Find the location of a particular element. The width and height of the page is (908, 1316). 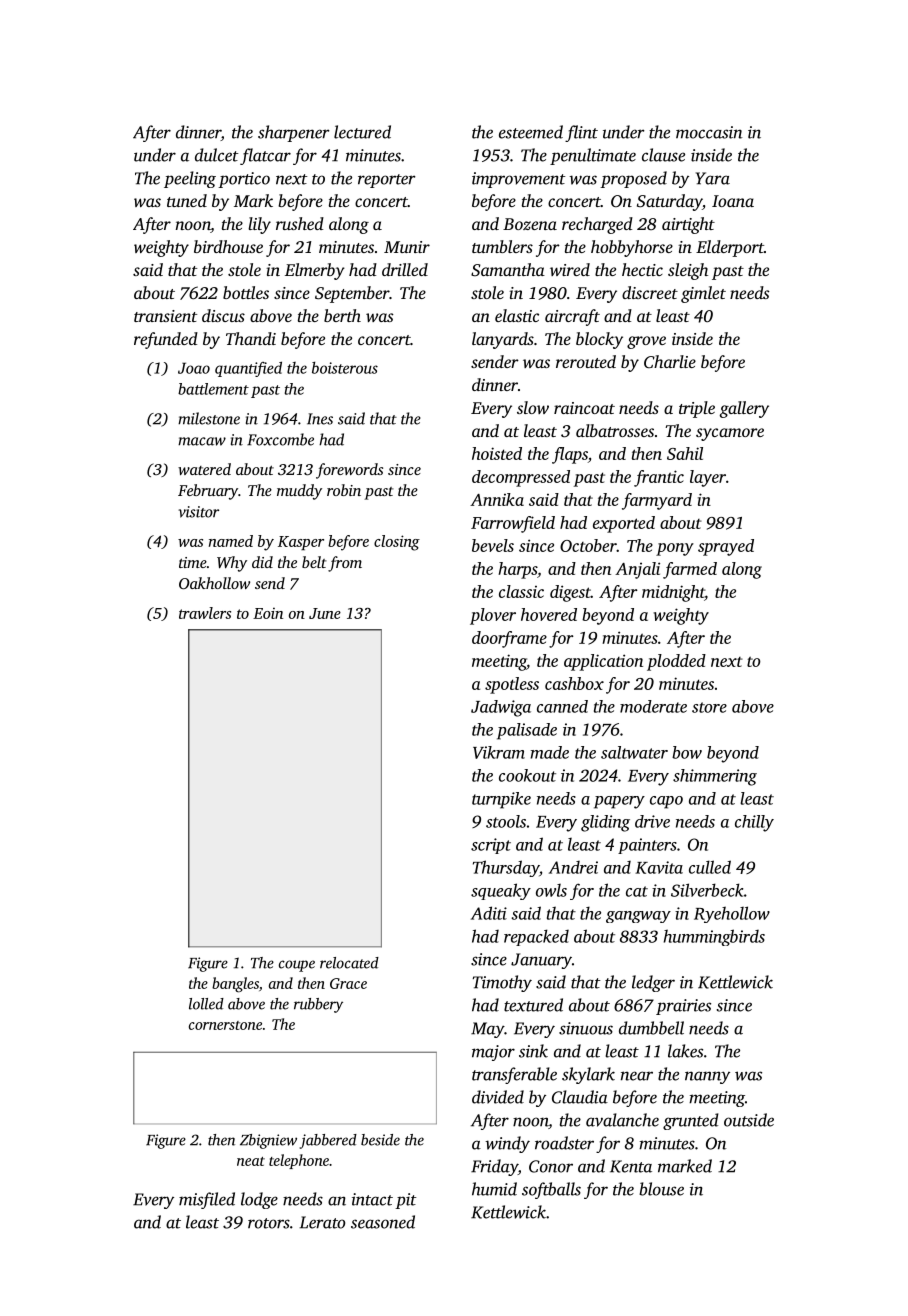

Anjali is located at coordinates (637, 570).
